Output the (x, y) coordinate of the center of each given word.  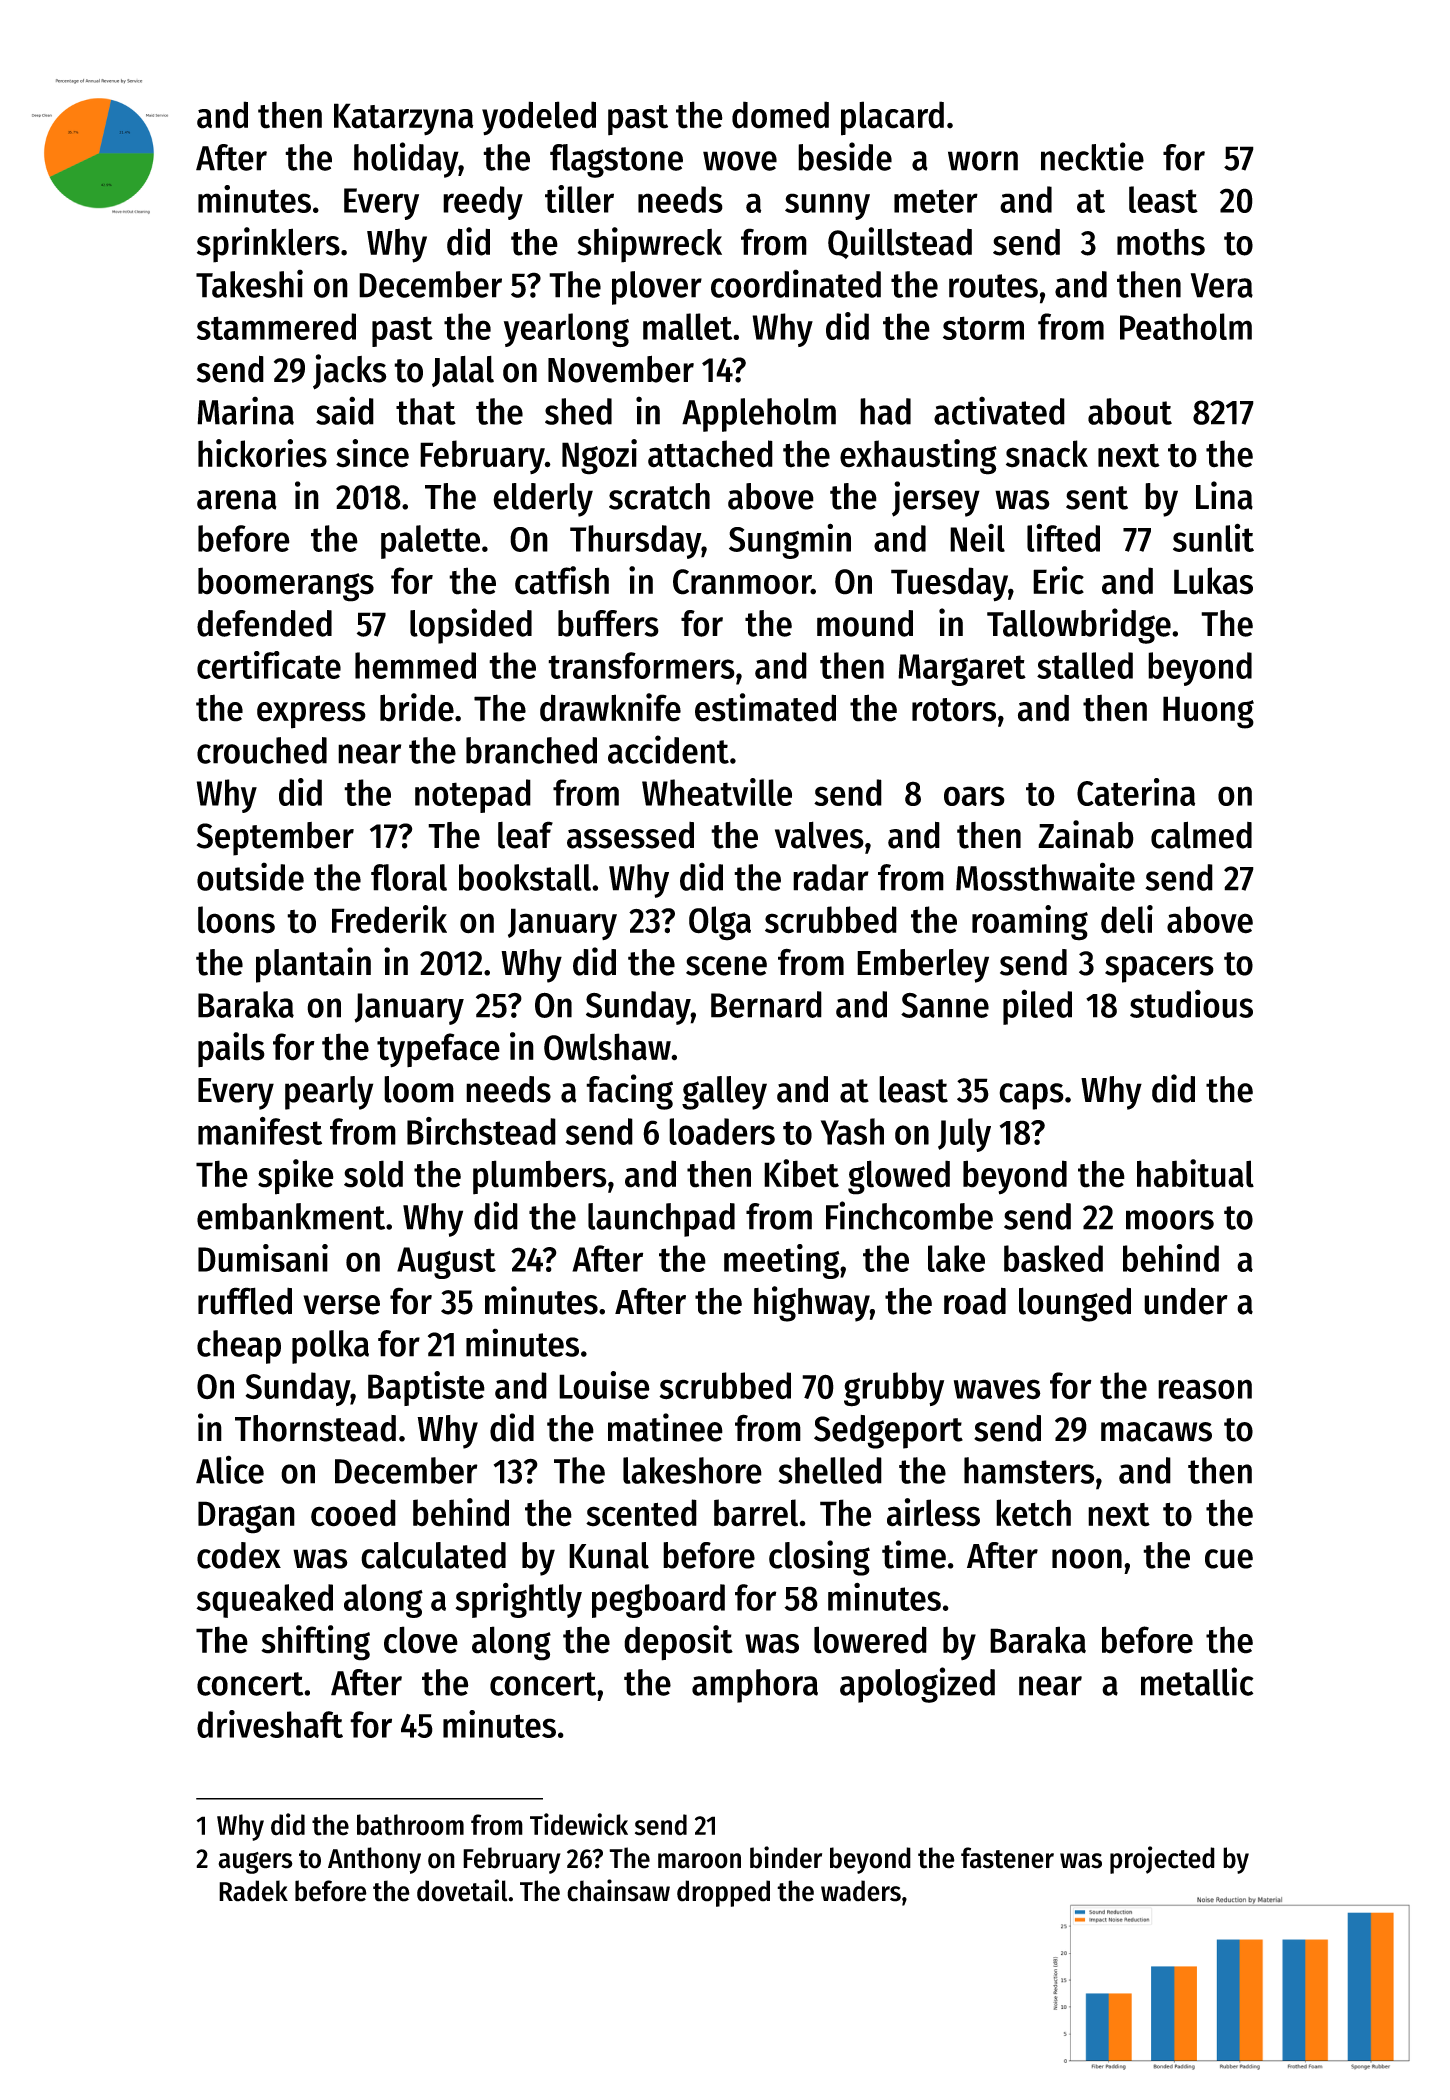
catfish (562, 580)
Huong (1208, 712)
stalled (1085, 665)
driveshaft (270, 1724)
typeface (438, 1050)
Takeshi (249, 283)
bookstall (525, 877)
